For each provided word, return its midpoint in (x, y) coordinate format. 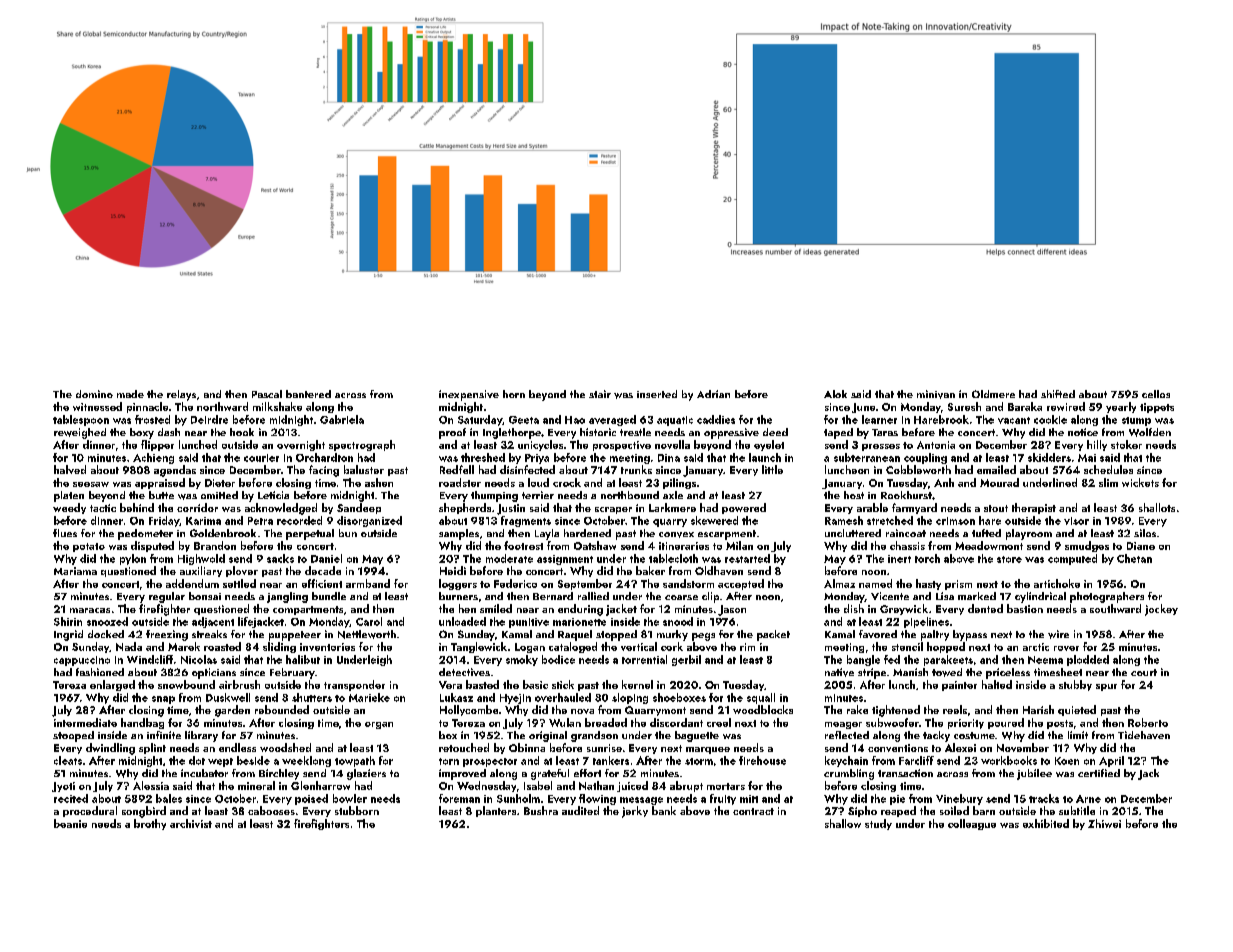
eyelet (769, 445)
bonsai (205, 596)
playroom (1029, 534)
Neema (1045, 660)
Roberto (1148, 722)
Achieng (153, 458)
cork (672, 646)
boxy (142, 433)
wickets (1140, 482)
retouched (464, 747)
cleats (68, 760)
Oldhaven (719, 570)
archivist (191, 823)
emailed (996, 469)
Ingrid (68, 635)
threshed (483, 457)
